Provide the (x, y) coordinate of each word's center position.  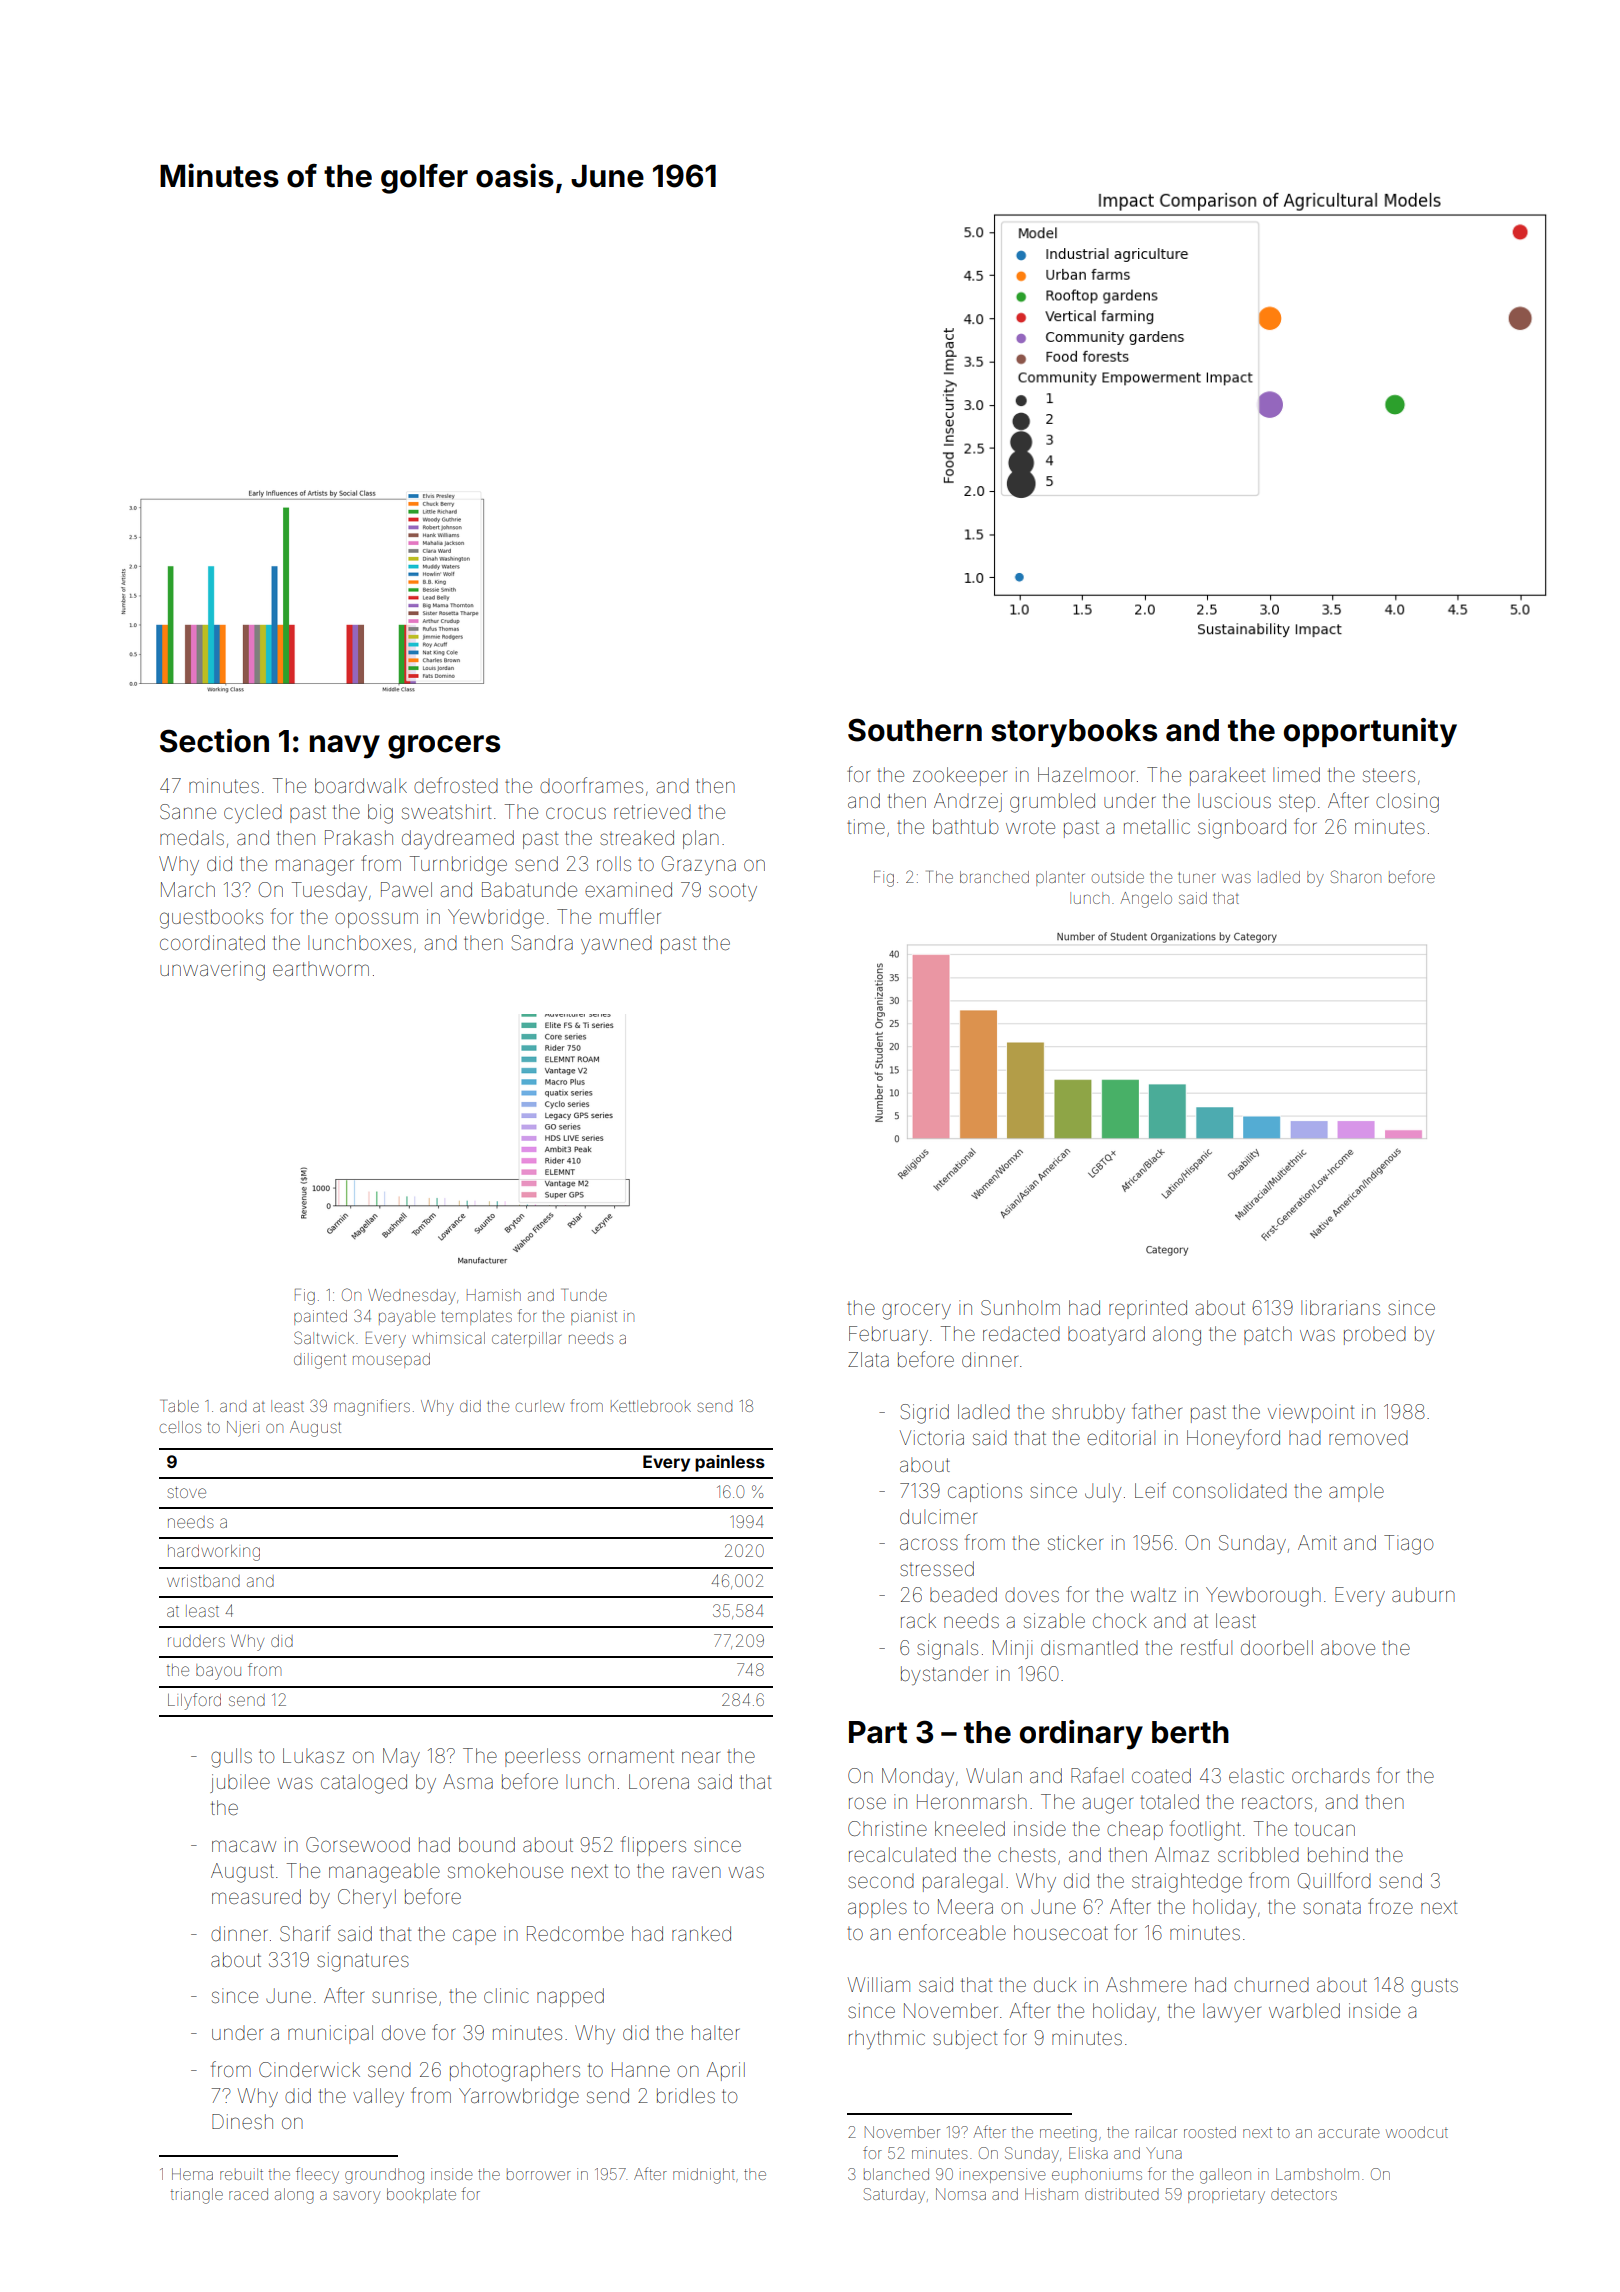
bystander (944, 1675)
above (1348, 1647)
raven (697, 1872)
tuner (1196, 877)
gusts (1434, 1987)
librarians (1340, 1307)
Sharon (1356, 876)
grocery (916, 1311)
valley (378, 2097)
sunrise (404, 1995)
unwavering (212, 971)
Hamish (494, 1295)
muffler (630, 916)
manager (315, 867)
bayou (218, 1672)
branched (994, 877)
